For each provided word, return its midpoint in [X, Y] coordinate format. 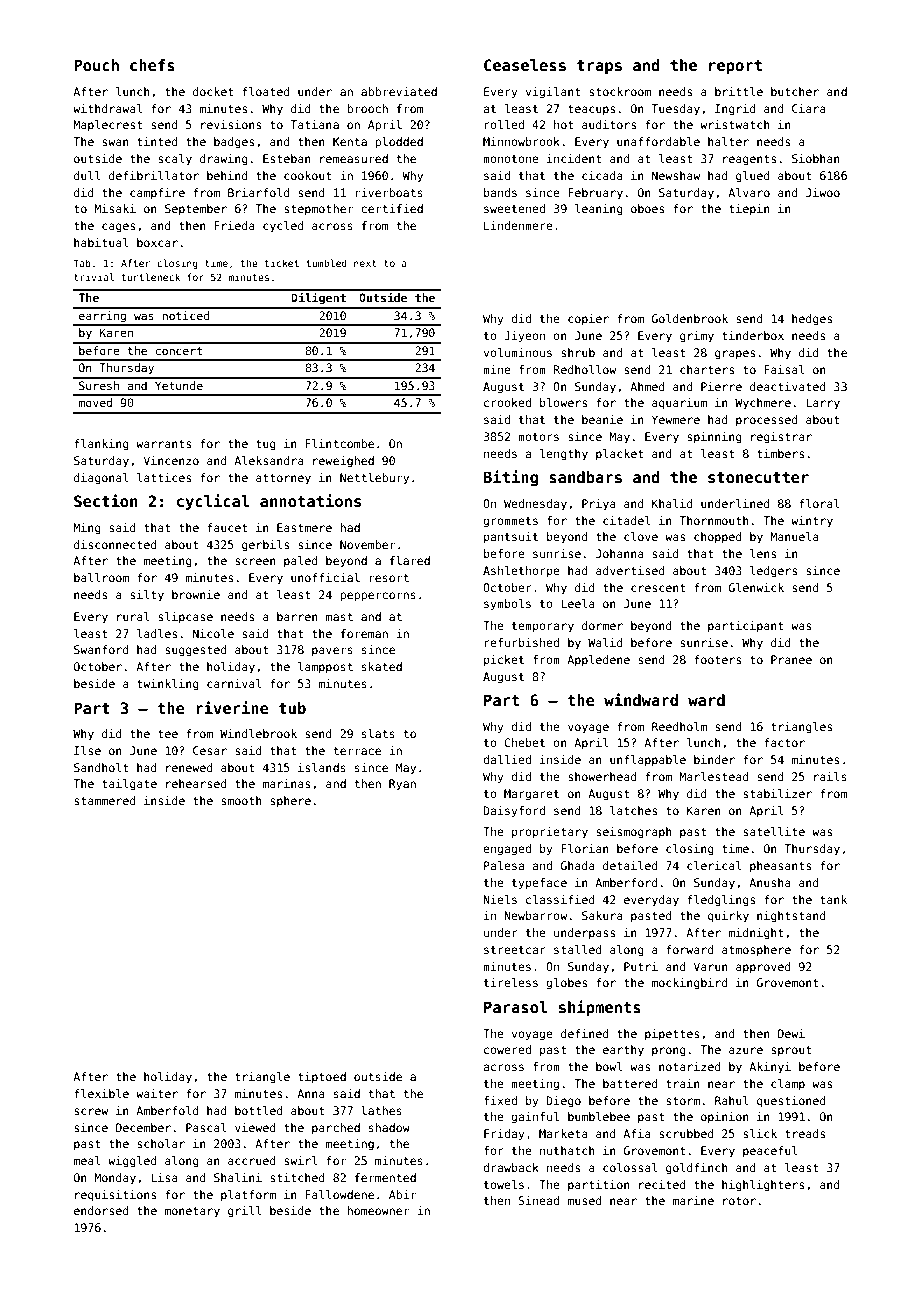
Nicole [213, 633]
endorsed [101, 1210]
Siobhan [816, 158]
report [735, 67]
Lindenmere [518, 225]
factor [784, 742]
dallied [507, 759]
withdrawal [108, 108]
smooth [241, 800]
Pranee [791, 659]
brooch [367, 108]
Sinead [538, 1200]
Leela [578, 603]
